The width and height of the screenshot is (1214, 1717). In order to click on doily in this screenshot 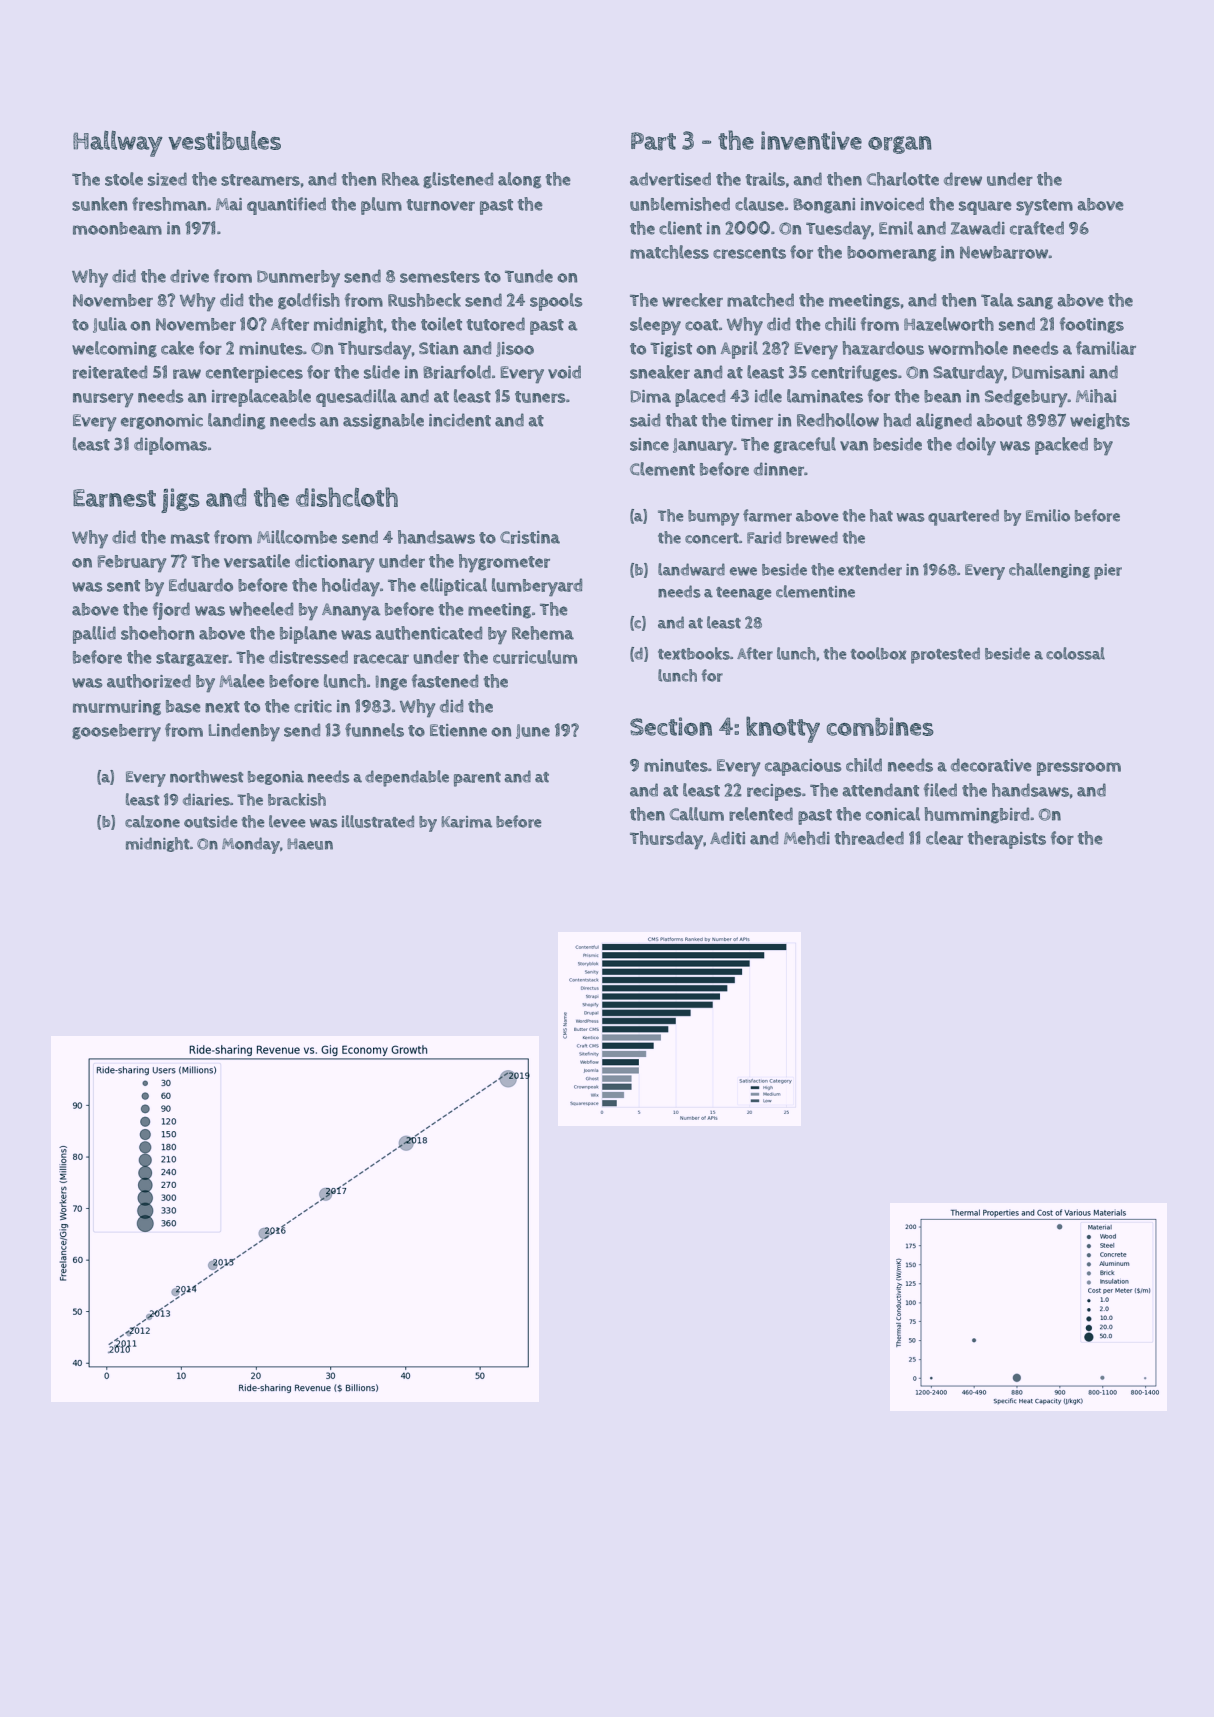, I will do `click(976, 446)`.
